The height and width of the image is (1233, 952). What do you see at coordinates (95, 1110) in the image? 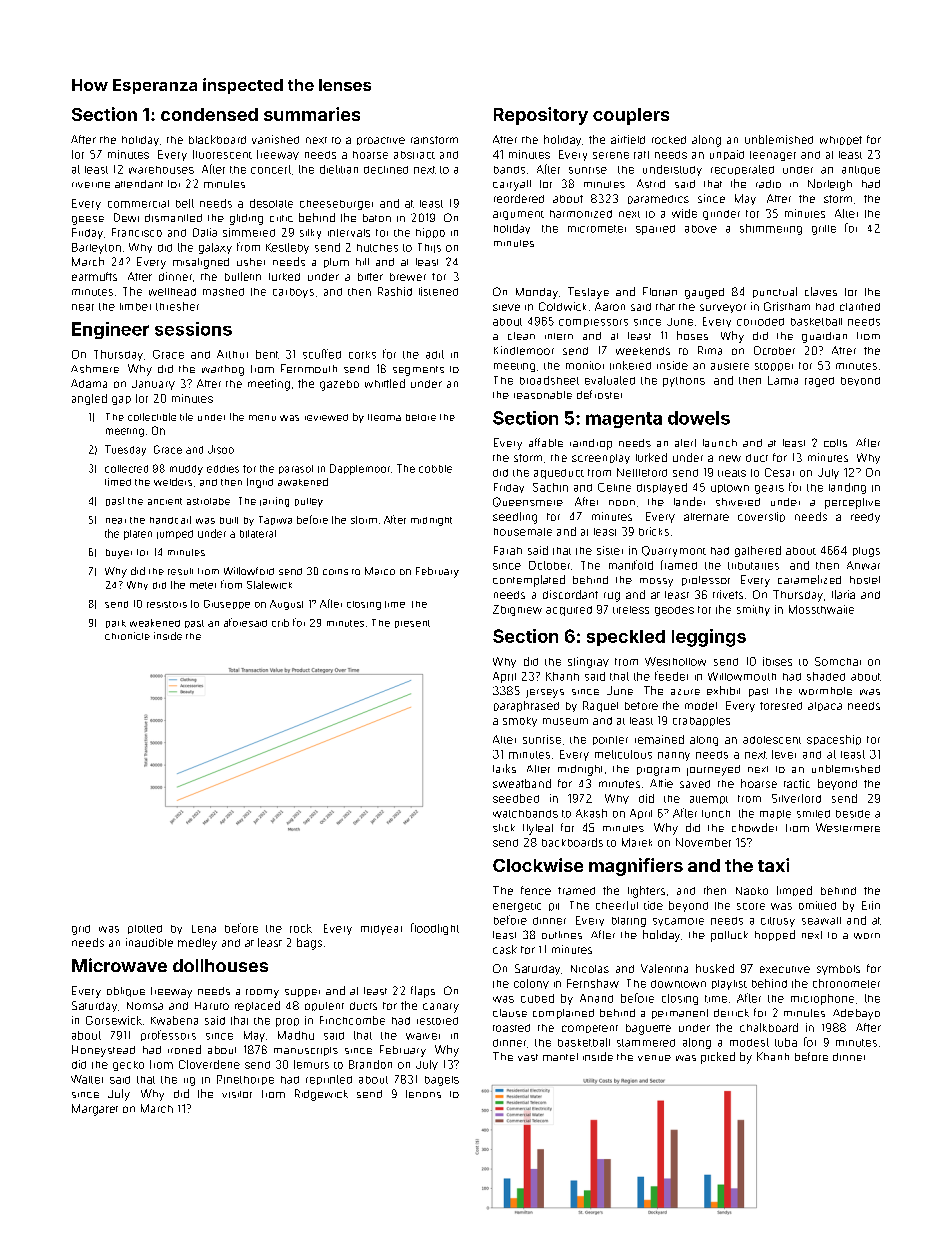
I see `Margaret` at bounding box center [95, 1110].
